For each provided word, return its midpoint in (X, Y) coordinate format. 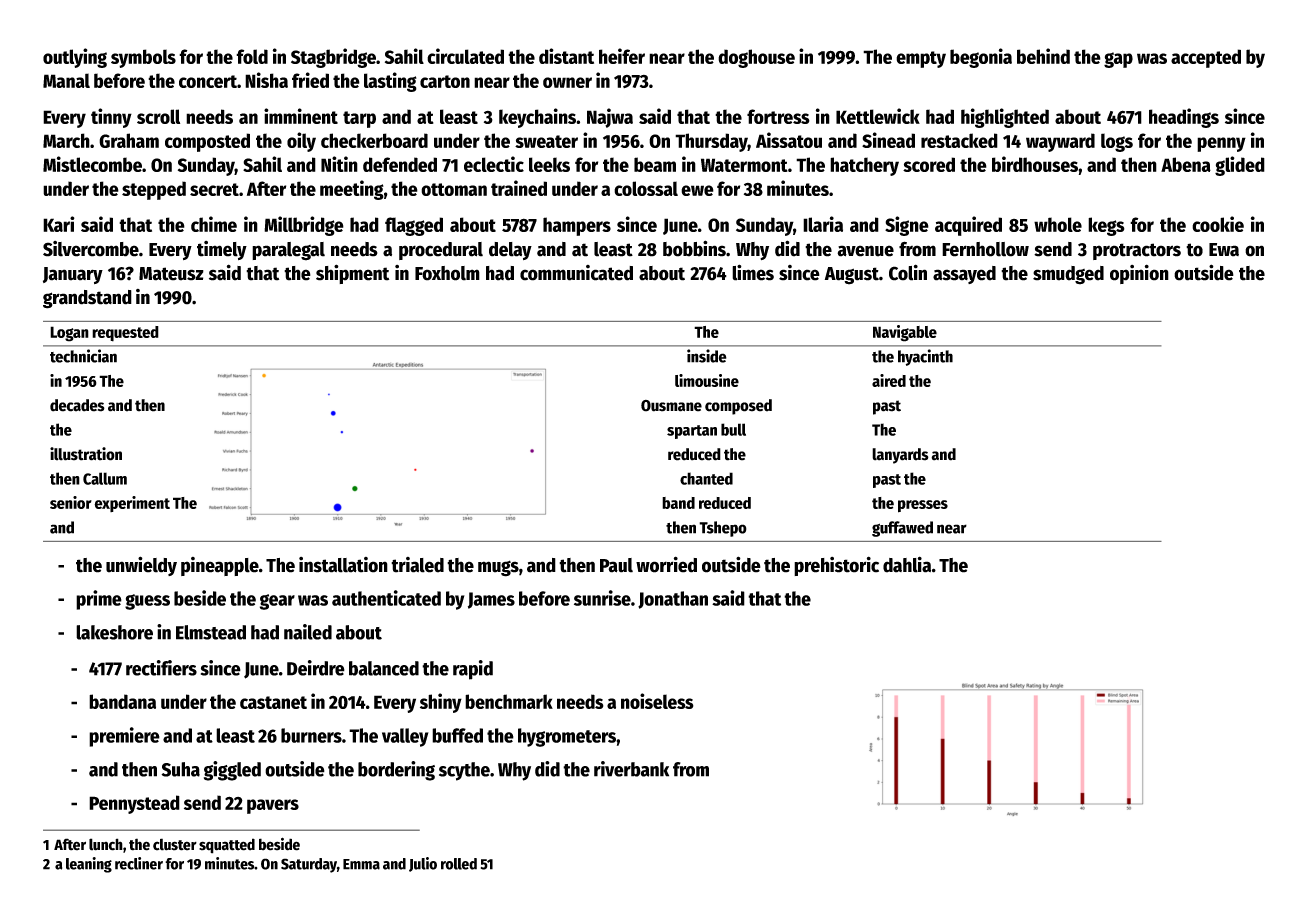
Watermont (744, 165)
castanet (273, 702)
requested (125, 334)
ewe (697, 190)
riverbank (631, 769)
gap (1118, 60)
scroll (158, 116)
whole (1058, 224)
